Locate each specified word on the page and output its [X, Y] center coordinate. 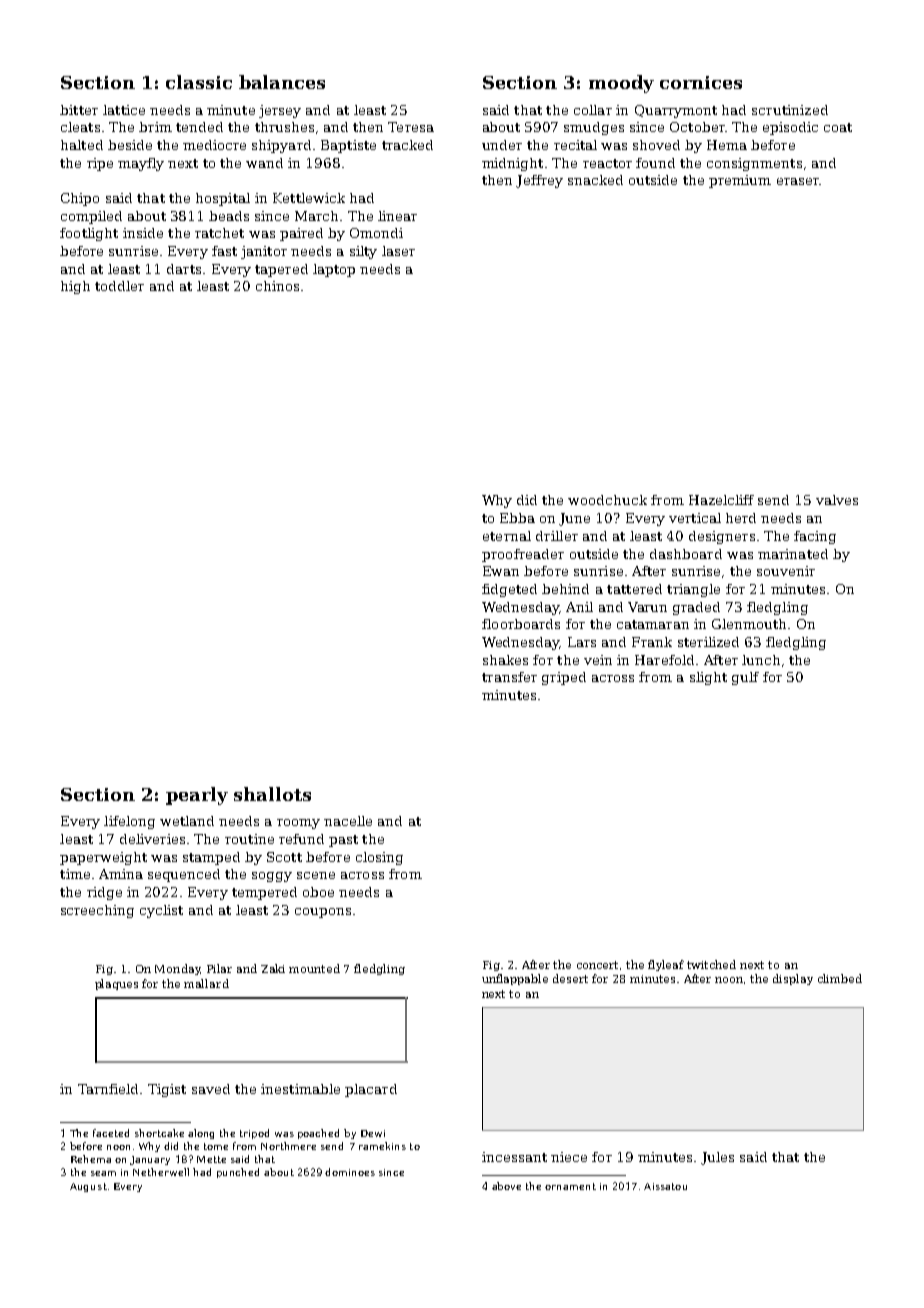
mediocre [214, 145]
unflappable [515, 979]
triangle [693, 590]
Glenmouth [749, 624]
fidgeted [509, 590]
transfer [509, 677]
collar [593, 110]
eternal [507, 536]
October [697, 127]
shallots [272, 794]
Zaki [273, 968]
